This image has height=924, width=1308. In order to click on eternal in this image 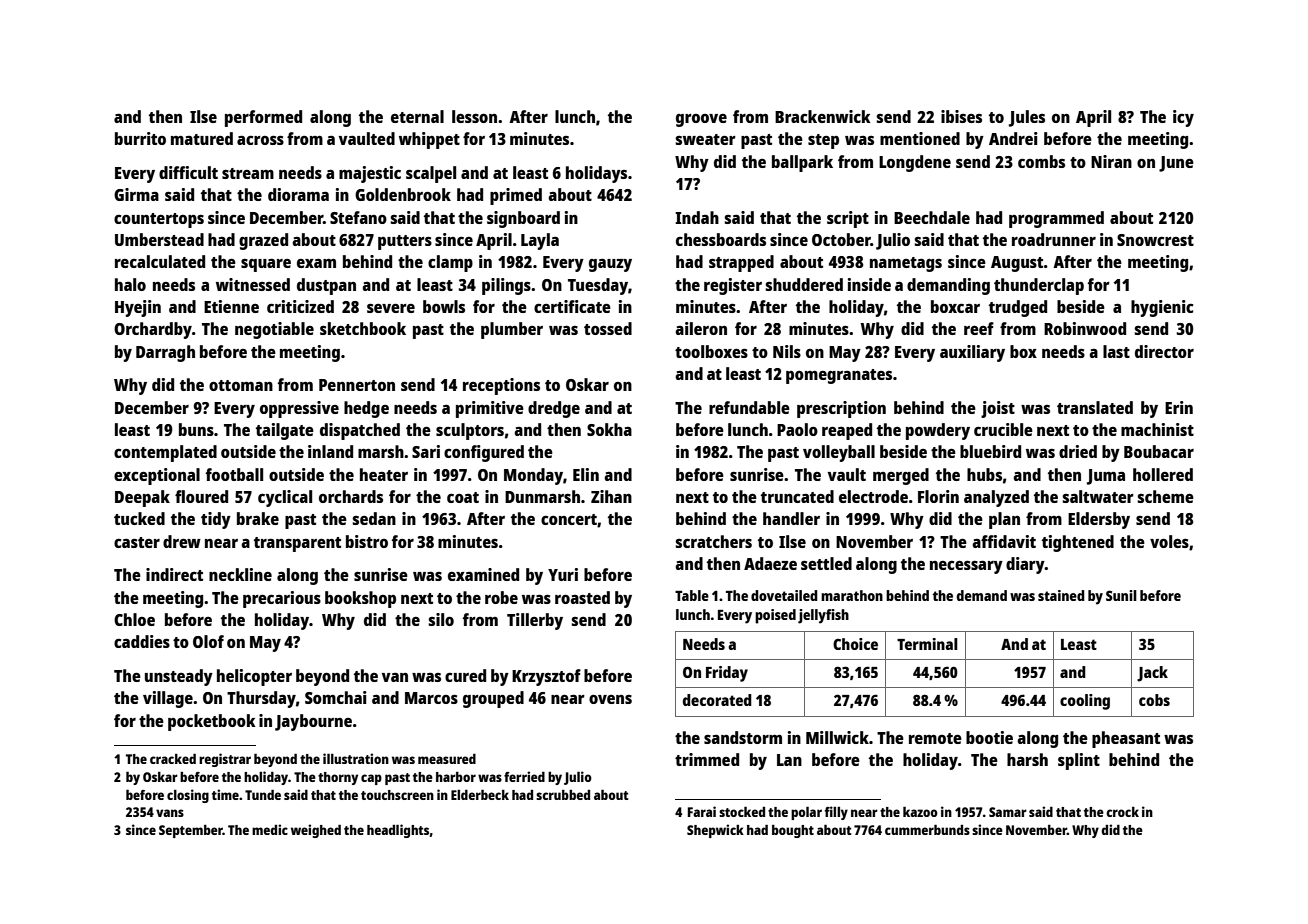, I will do `click(417, 116)`.
